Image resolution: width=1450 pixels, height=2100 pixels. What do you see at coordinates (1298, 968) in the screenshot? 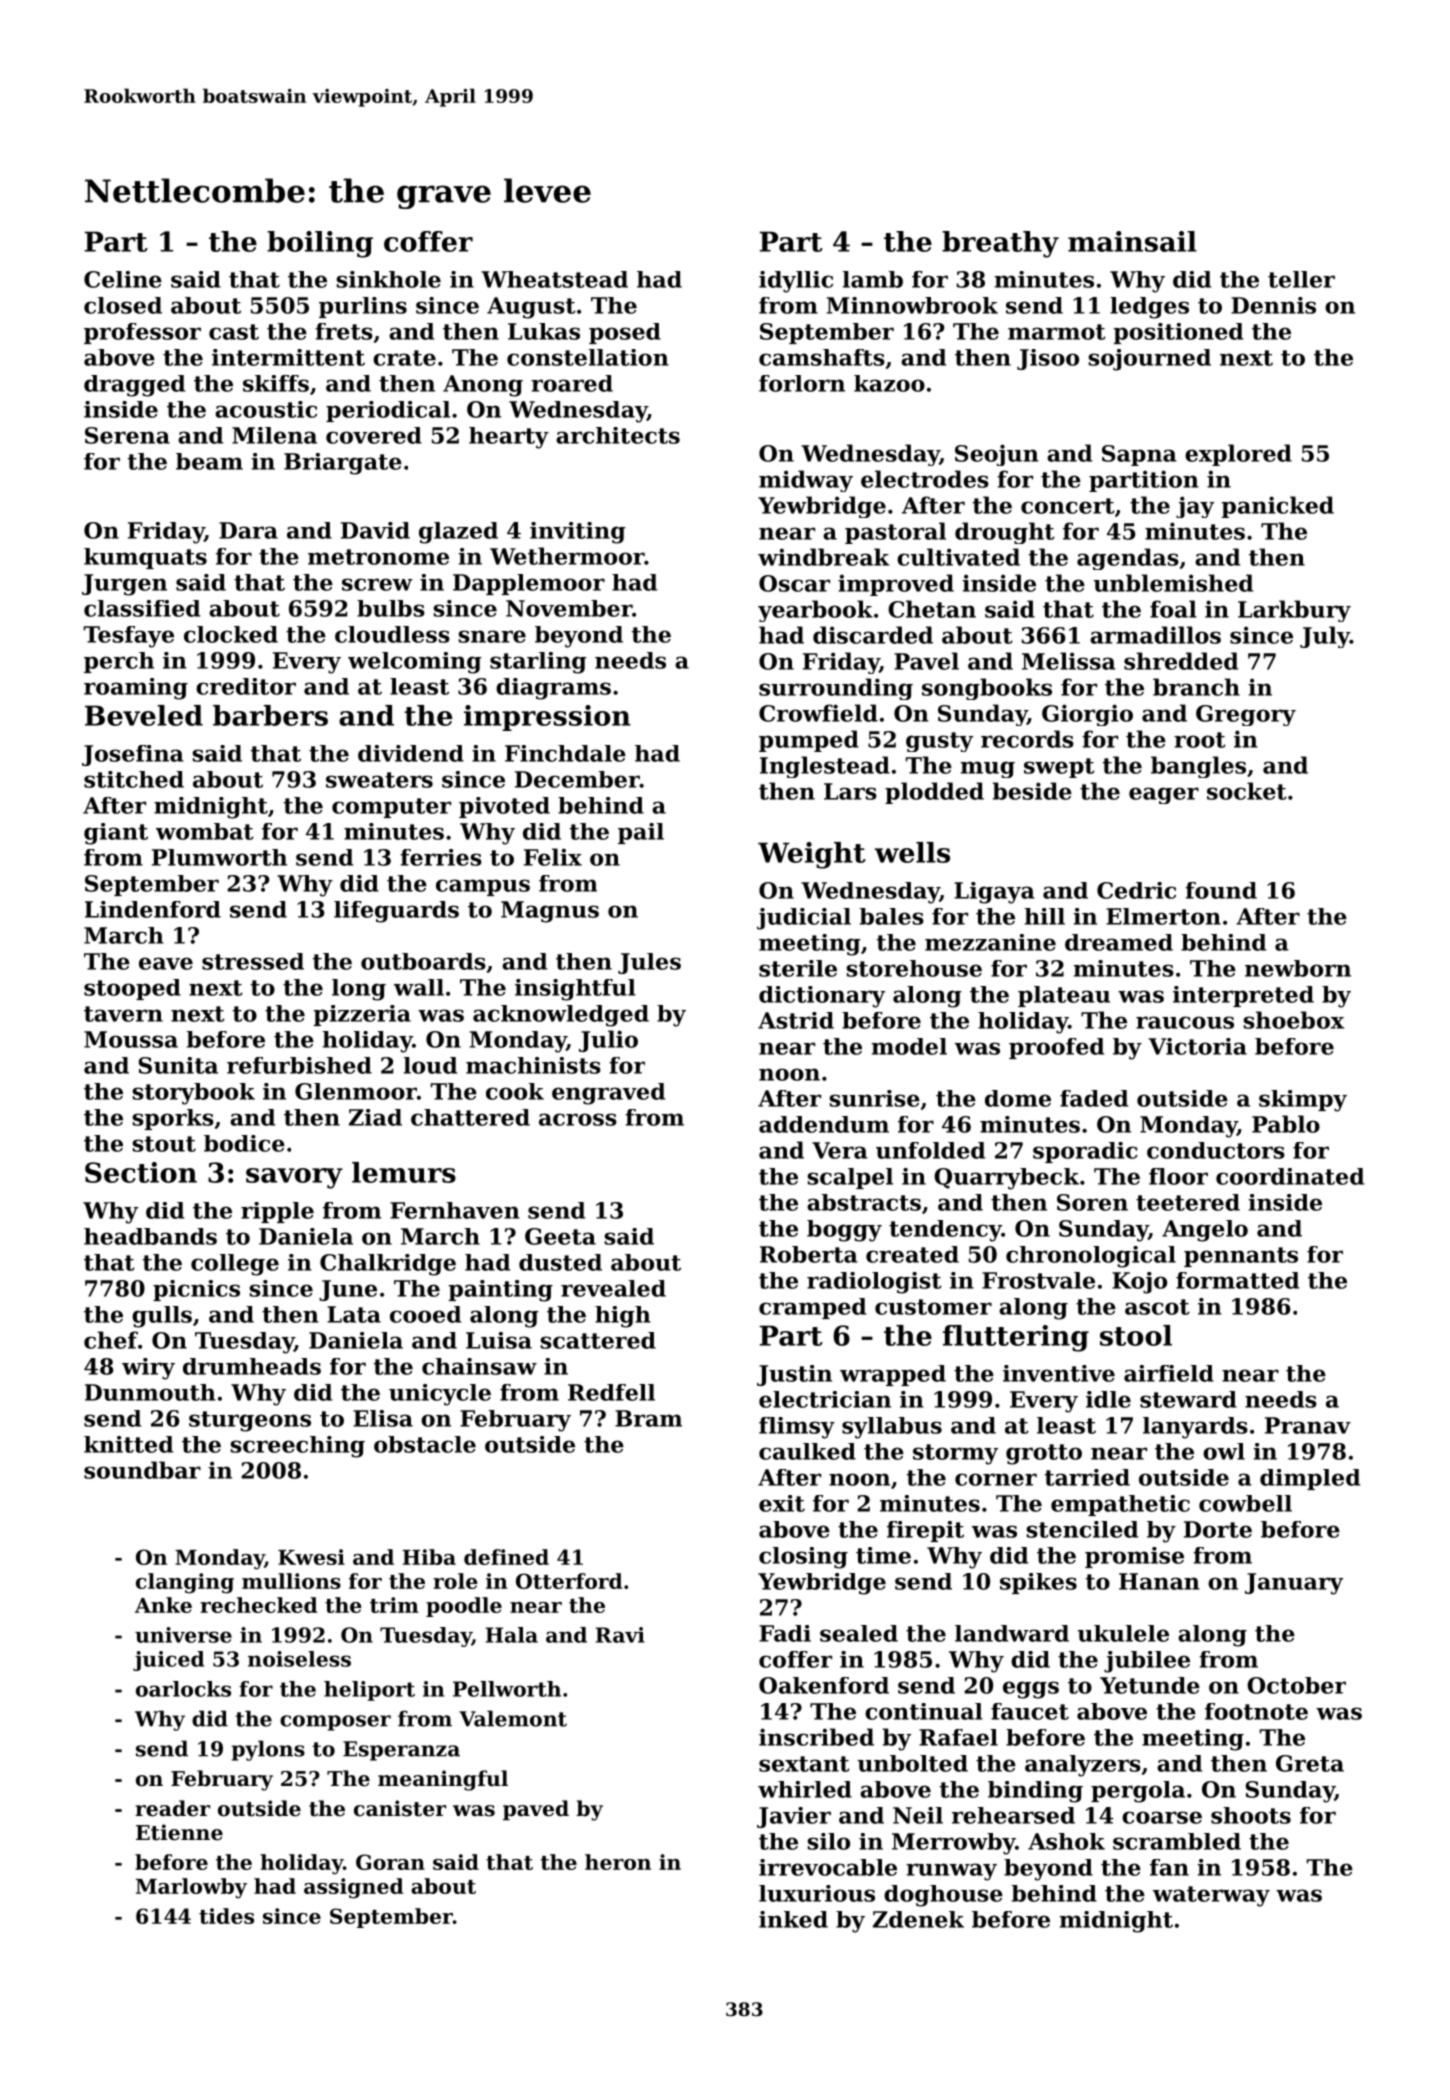
I see `newborn` at bounding box center [1298, 968].
